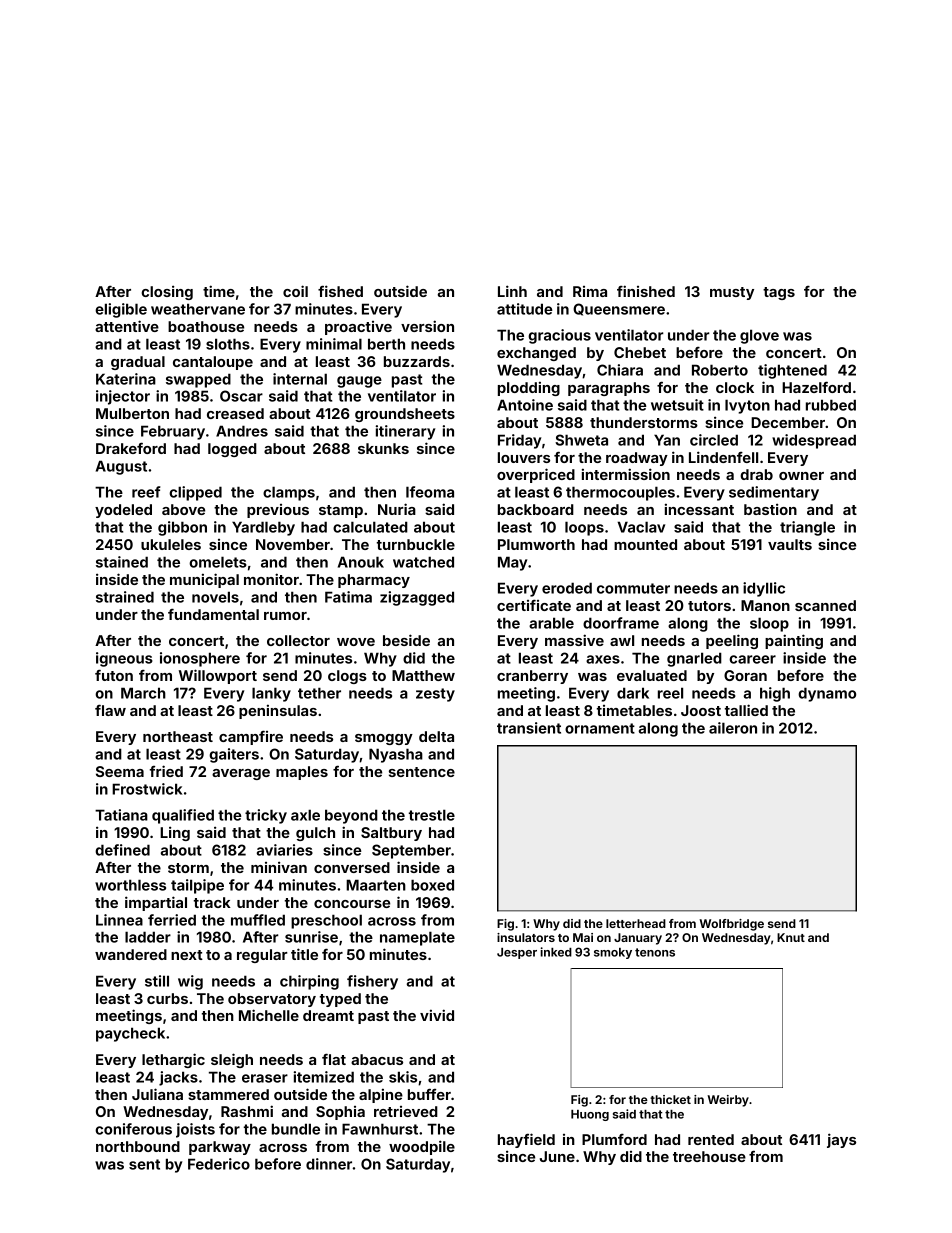 The height and width of the image is (1233, 952). I want to click on Nuria, so click(397, 509).
